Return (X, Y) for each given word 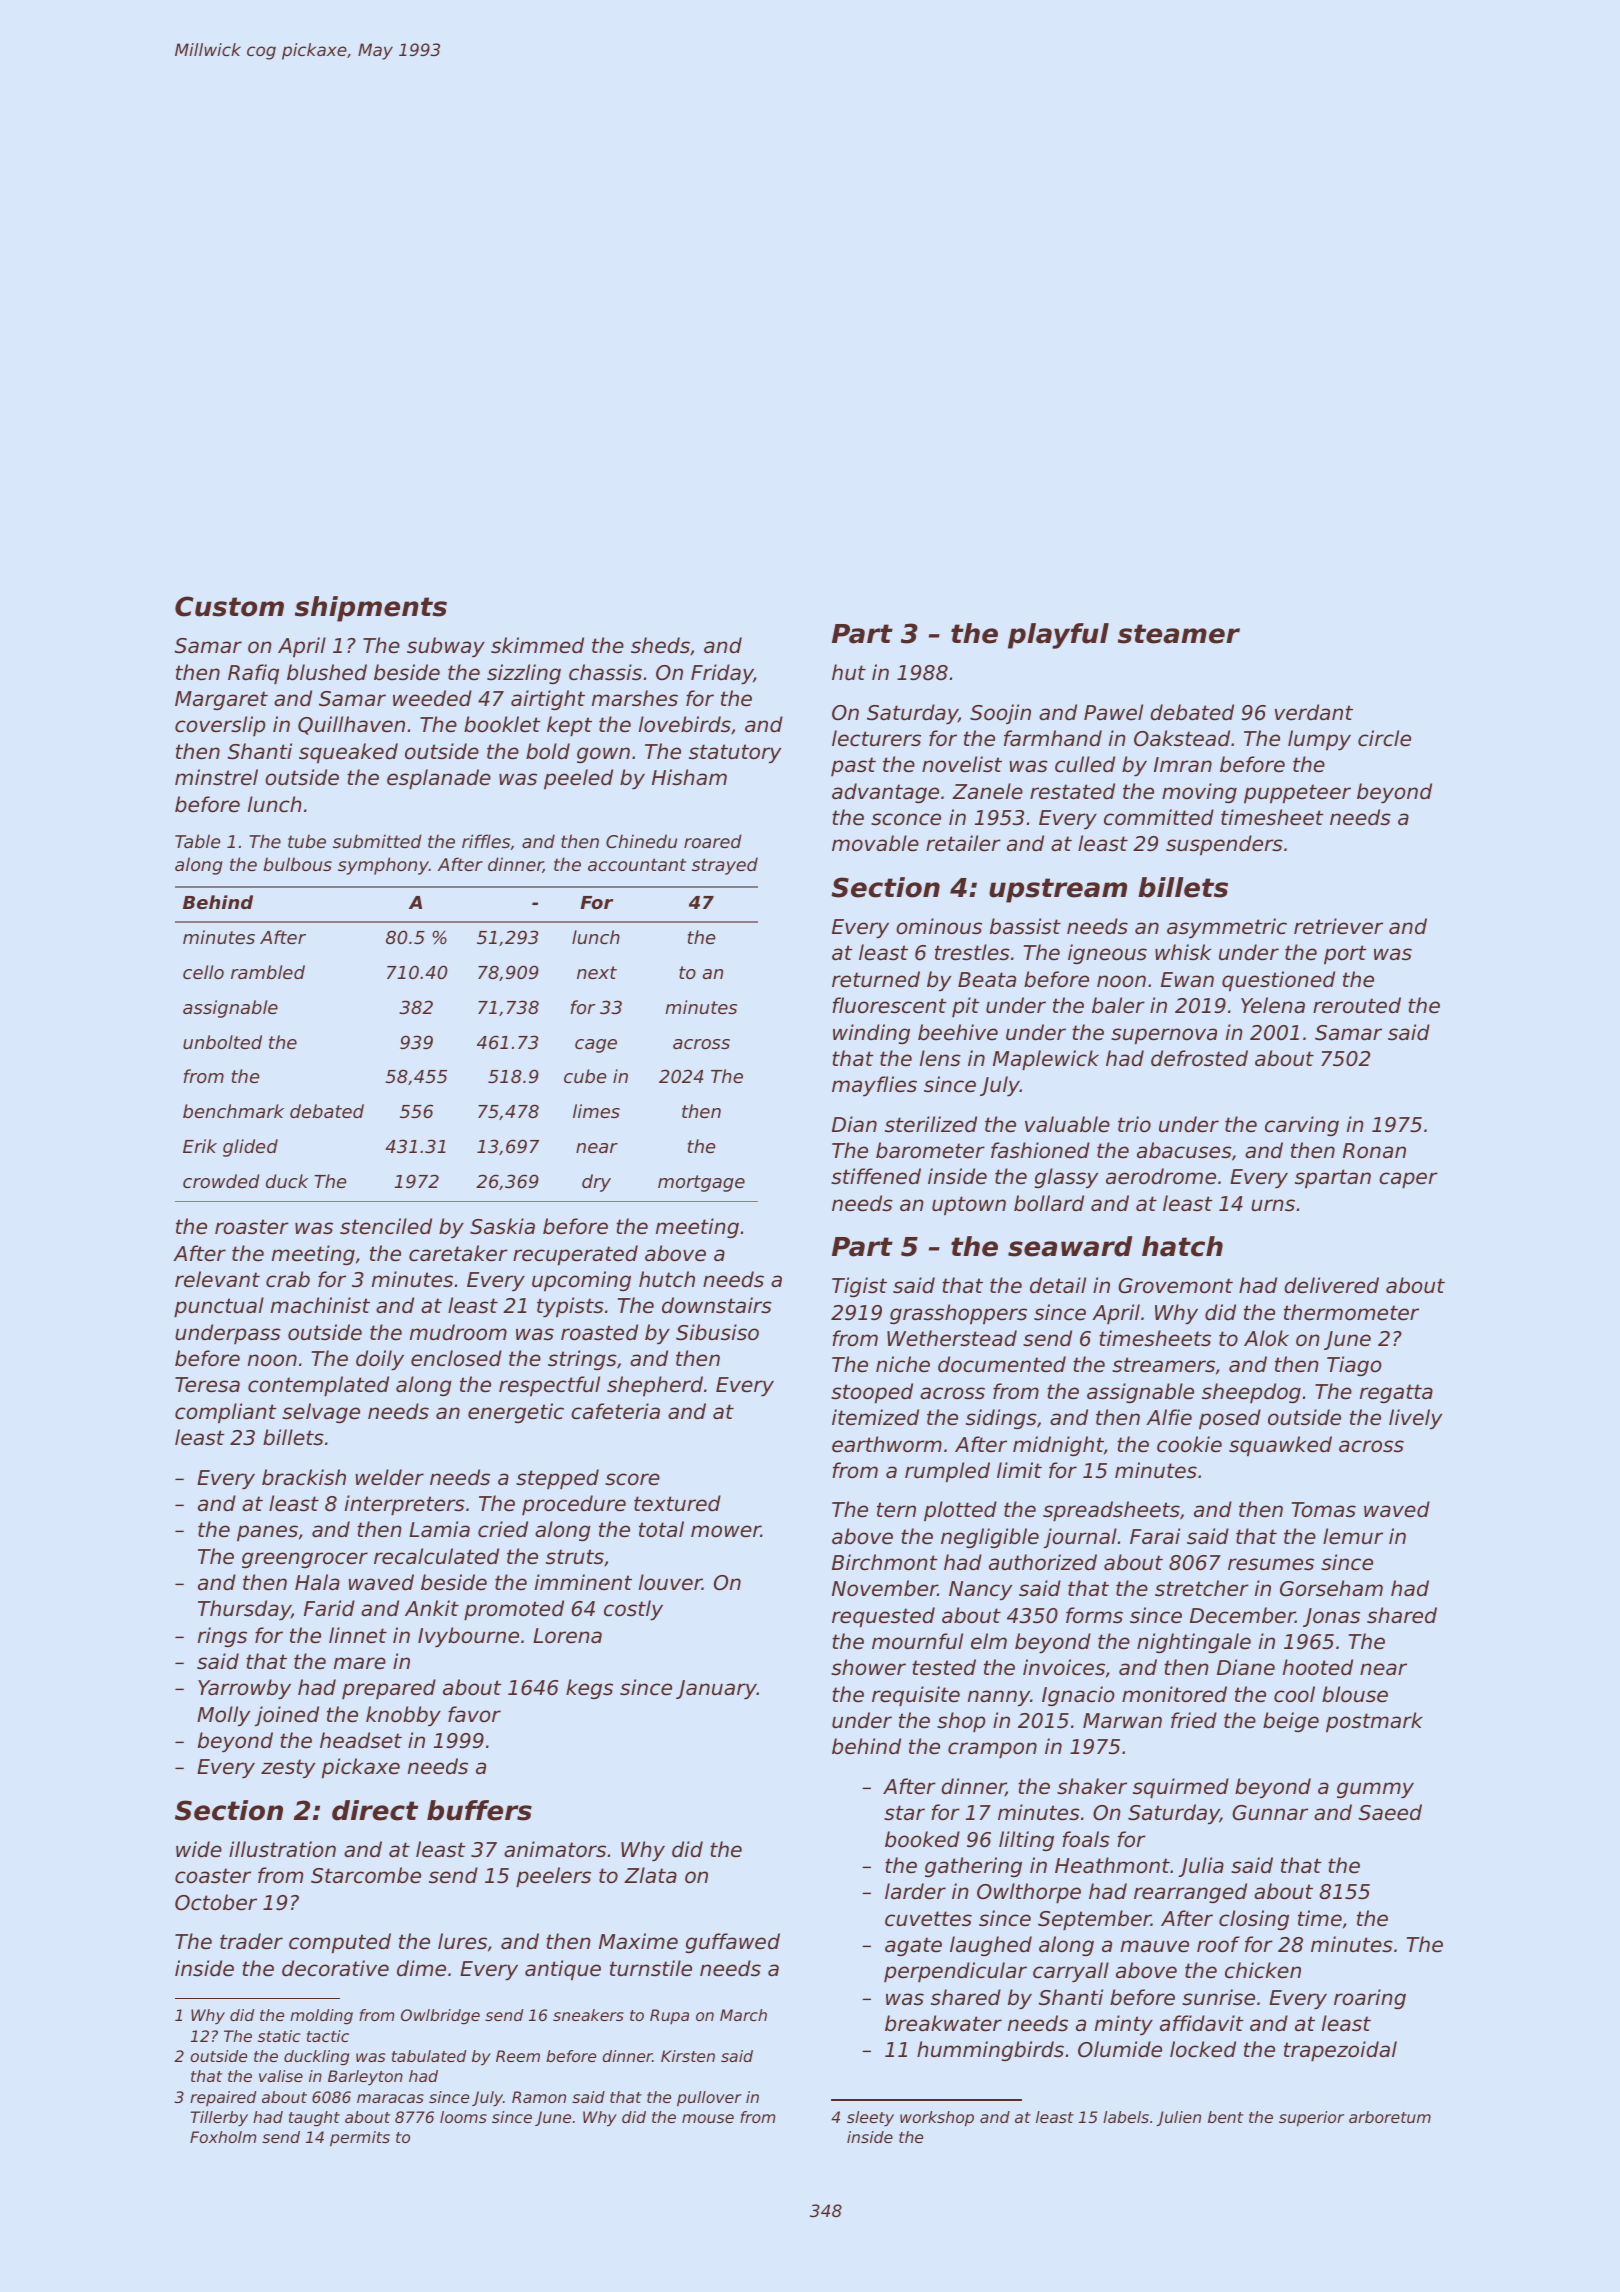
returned (876, 979)
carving (1302, 1126)
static (279, 2036)
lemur (1353, 1536)
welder (390, 1477)
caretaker (458, 1253)
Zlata (650, 1875)
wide (199, 1849)
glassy (1066, 1178)
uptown (969, 1206)
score (632, 1479)
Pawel (1113, 712)
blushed (327, 672)
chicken (1263, 1970)
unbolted (222, 1042)
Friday (722, 674)
